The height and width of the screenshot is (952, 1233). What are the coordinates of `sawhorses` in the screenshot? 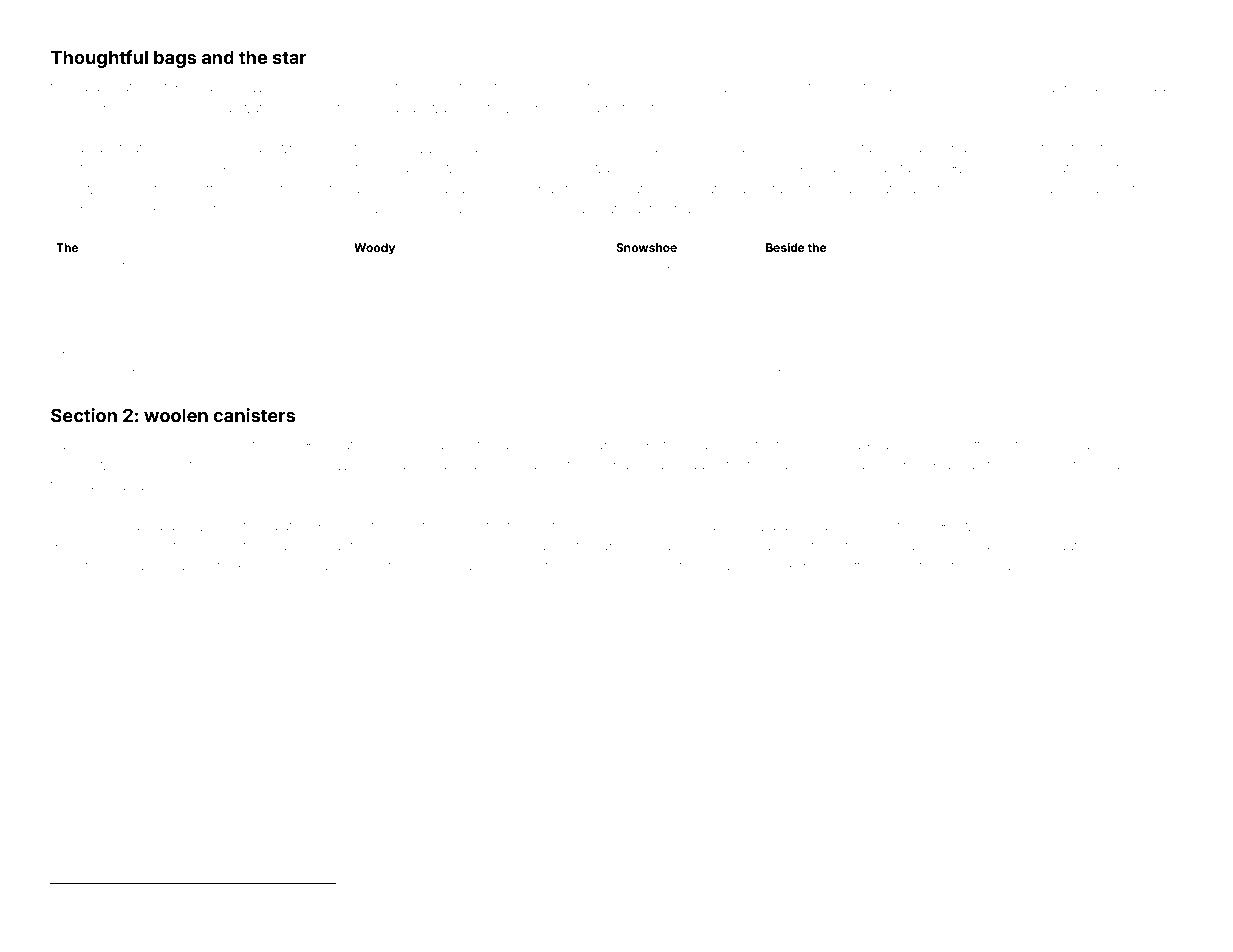 It's located at (142, 355).
